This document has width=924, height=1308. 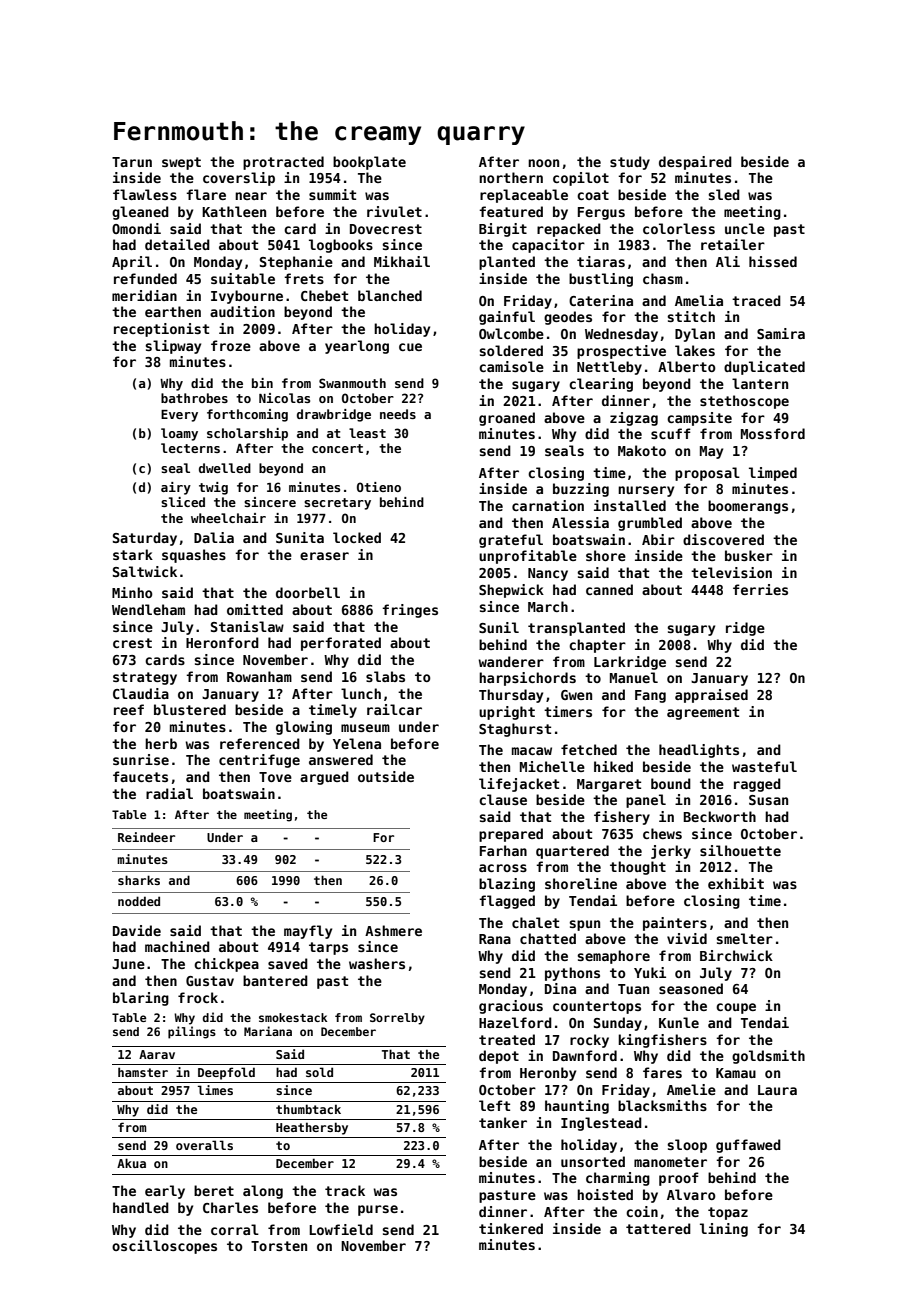 What do you see at coordinates (495, 939) in the document?
I see `Rana` at bounding box center [495, 939].
